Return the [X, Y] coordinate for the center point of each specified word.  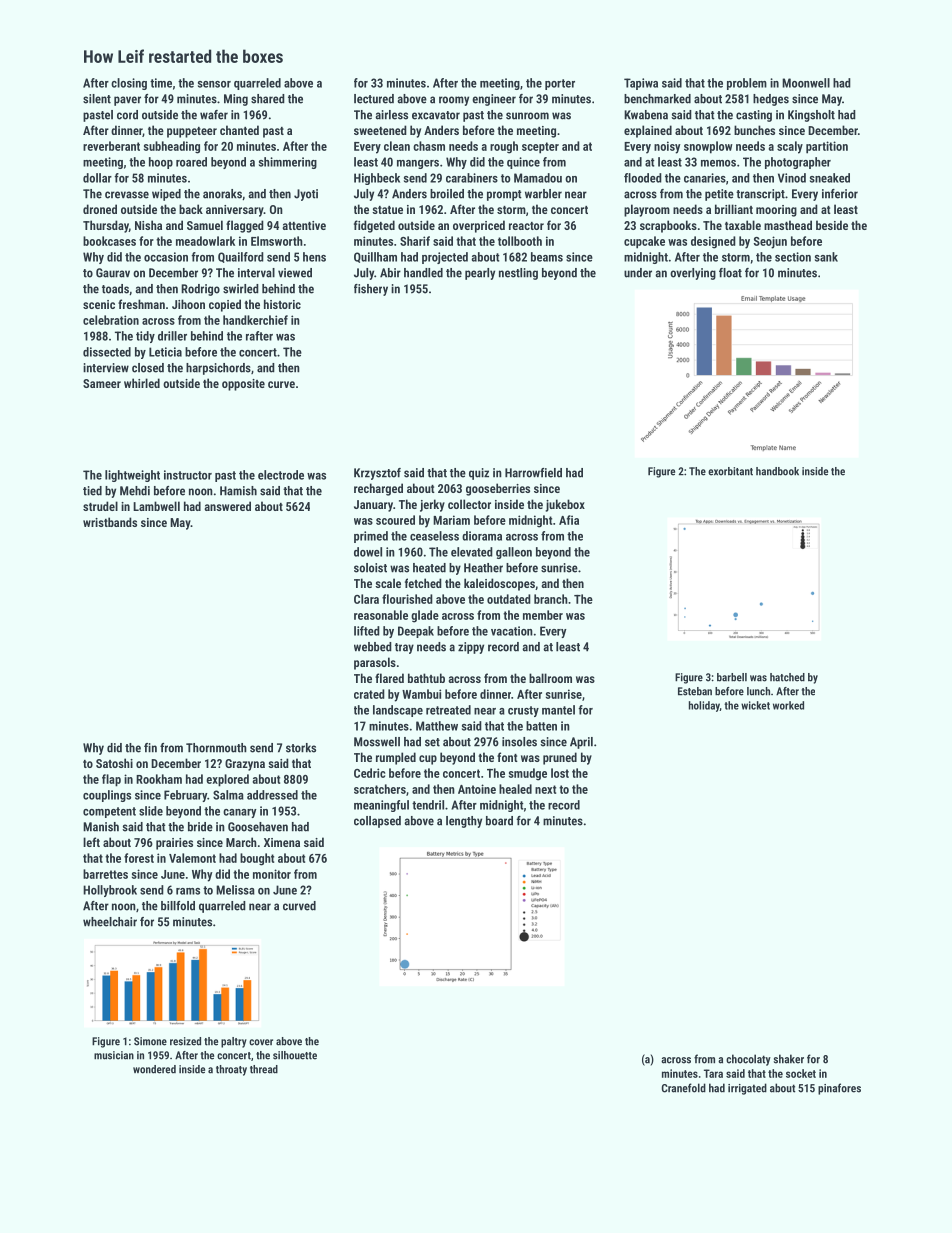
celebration [111, 320]
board [499, 821]
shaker [789, 1059]
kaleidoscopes [499, 584]
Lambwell [156, 506]
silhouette [295, 1055]
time [161, 83]
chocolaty [748, 1060]
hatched [787, 677]
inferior [840, 194]
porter [560, 84]
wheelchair [110, 922]
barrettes [105, 874]
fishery [371, 290]
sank [826, 257]
